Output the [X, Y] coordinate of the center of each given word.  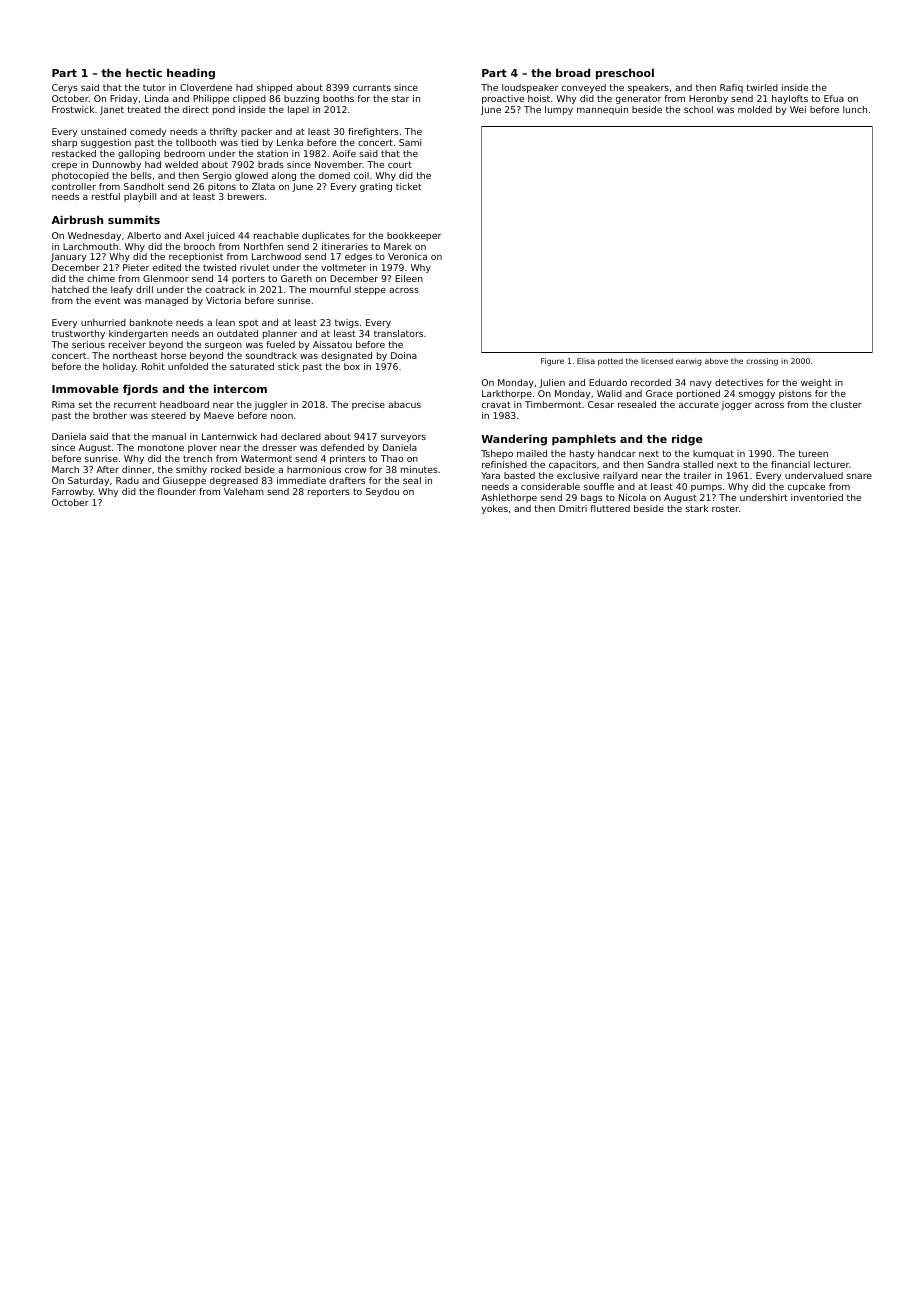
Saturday [88, 481]
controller [74, 186]
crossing [762, 362]
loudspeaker [530, 88]
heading [191, 74]
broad [573, 72]
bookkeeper [414, 236]
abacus [404, 404]
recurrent [135, 405]
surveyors [403, 438]
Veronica [407, 256]
